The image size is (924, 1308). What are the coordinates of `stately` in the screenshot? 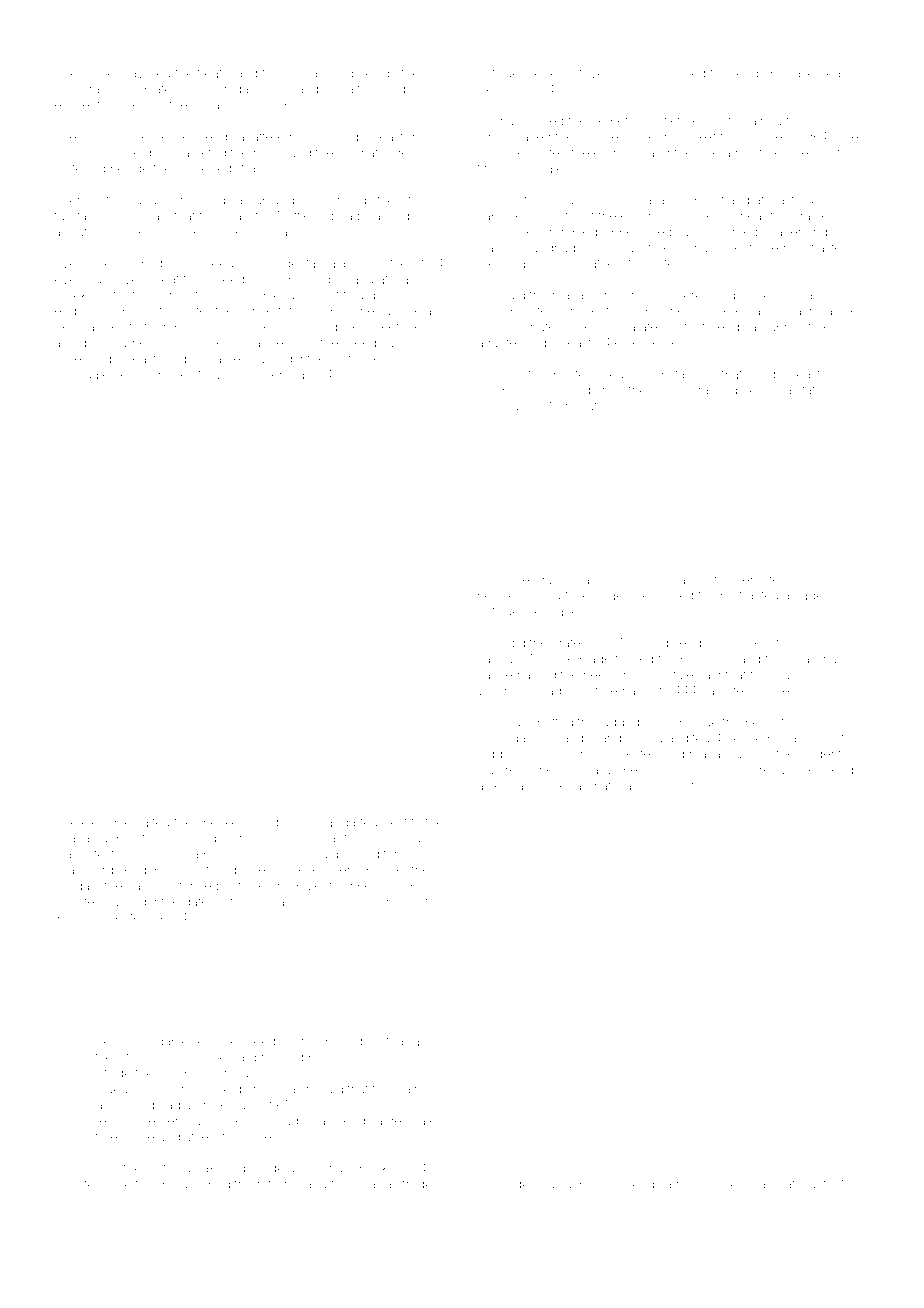 It's located at (814, 392).
